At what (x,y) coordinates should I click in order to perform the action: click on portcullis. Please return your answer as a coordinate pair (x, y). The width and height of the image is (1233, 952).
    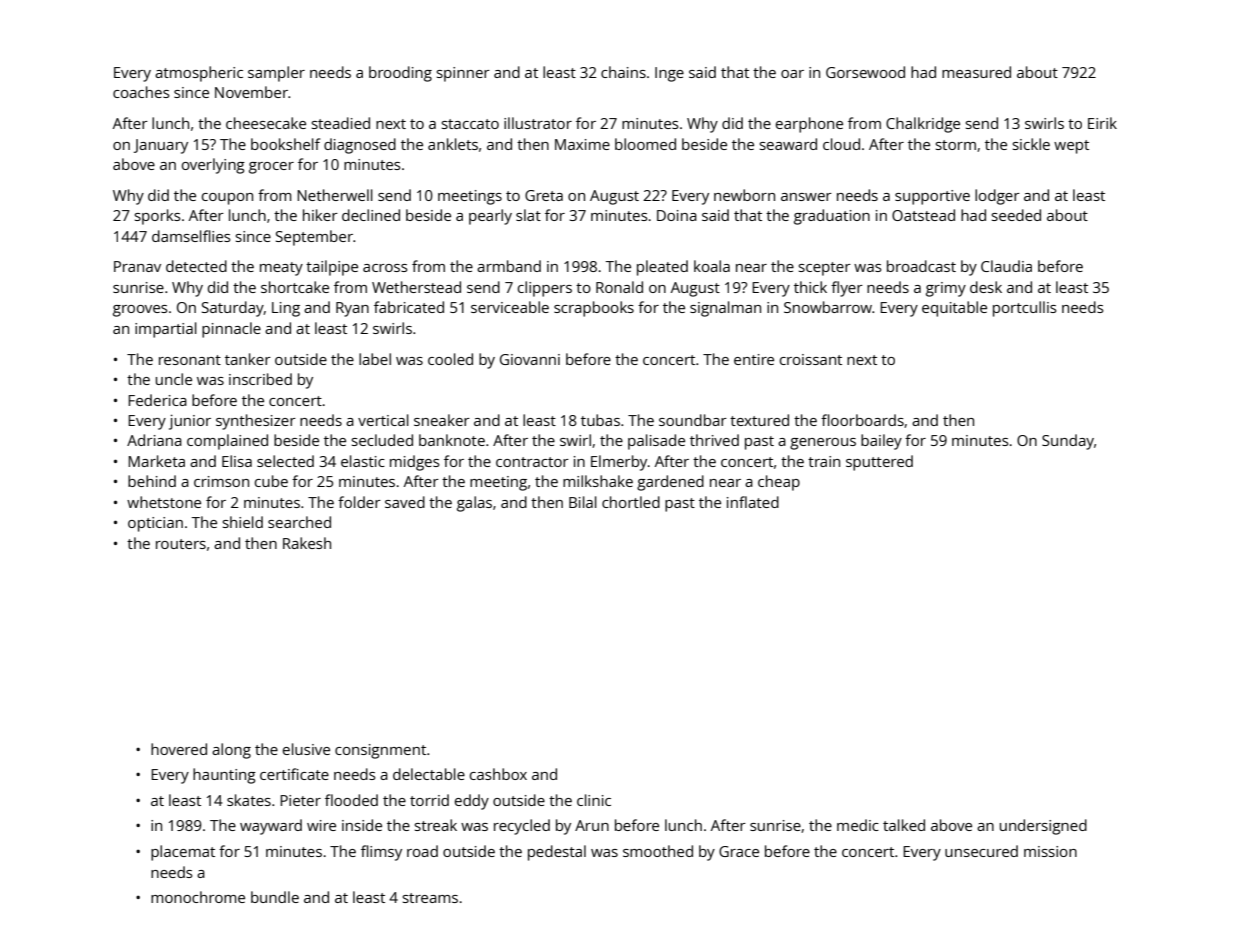
    Looking at the image, I should click on (1025, 309).
